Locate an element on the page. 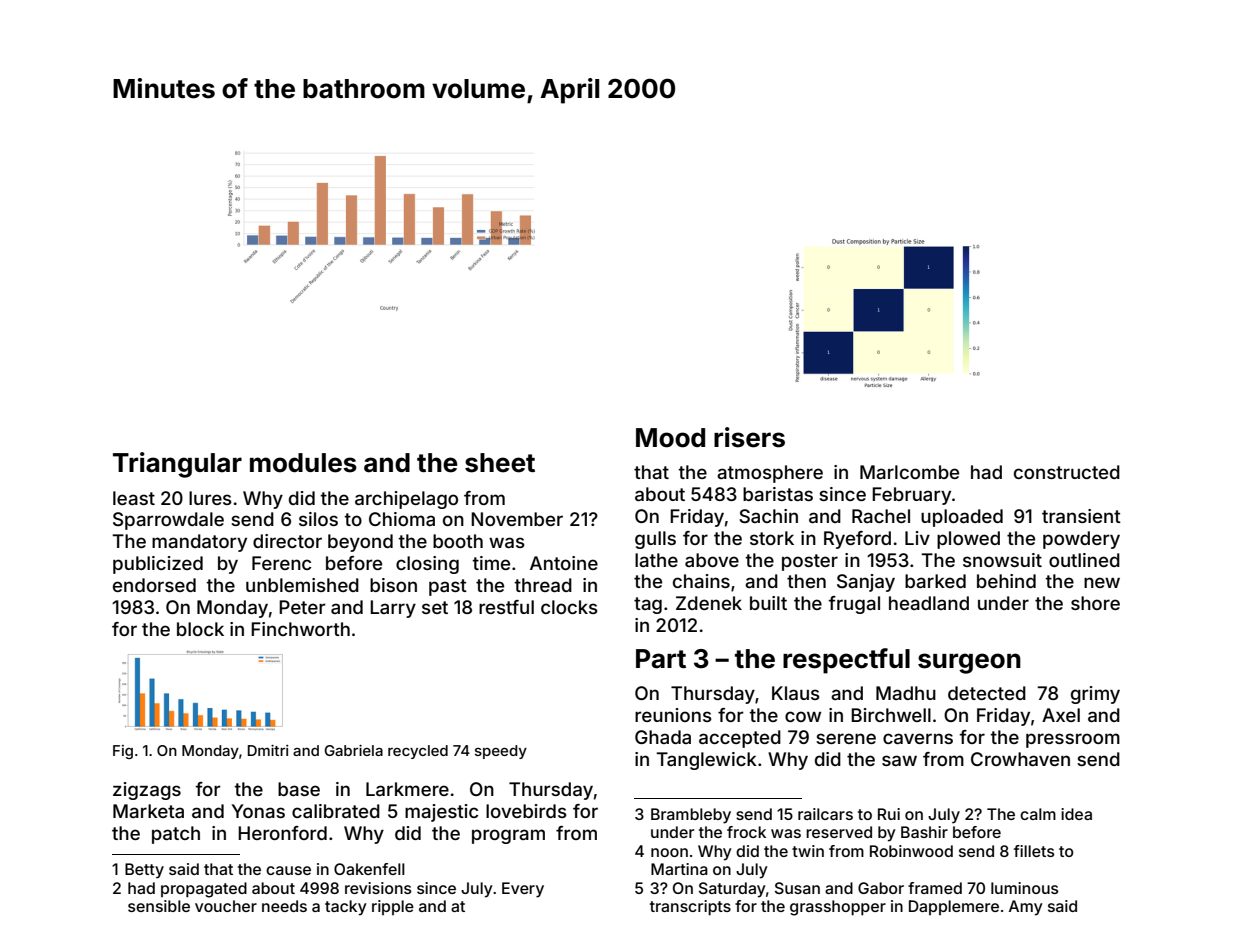 Image resolution: width=1233 pixels, height=952 pixels. lures is located at coordinates (210, 498).
